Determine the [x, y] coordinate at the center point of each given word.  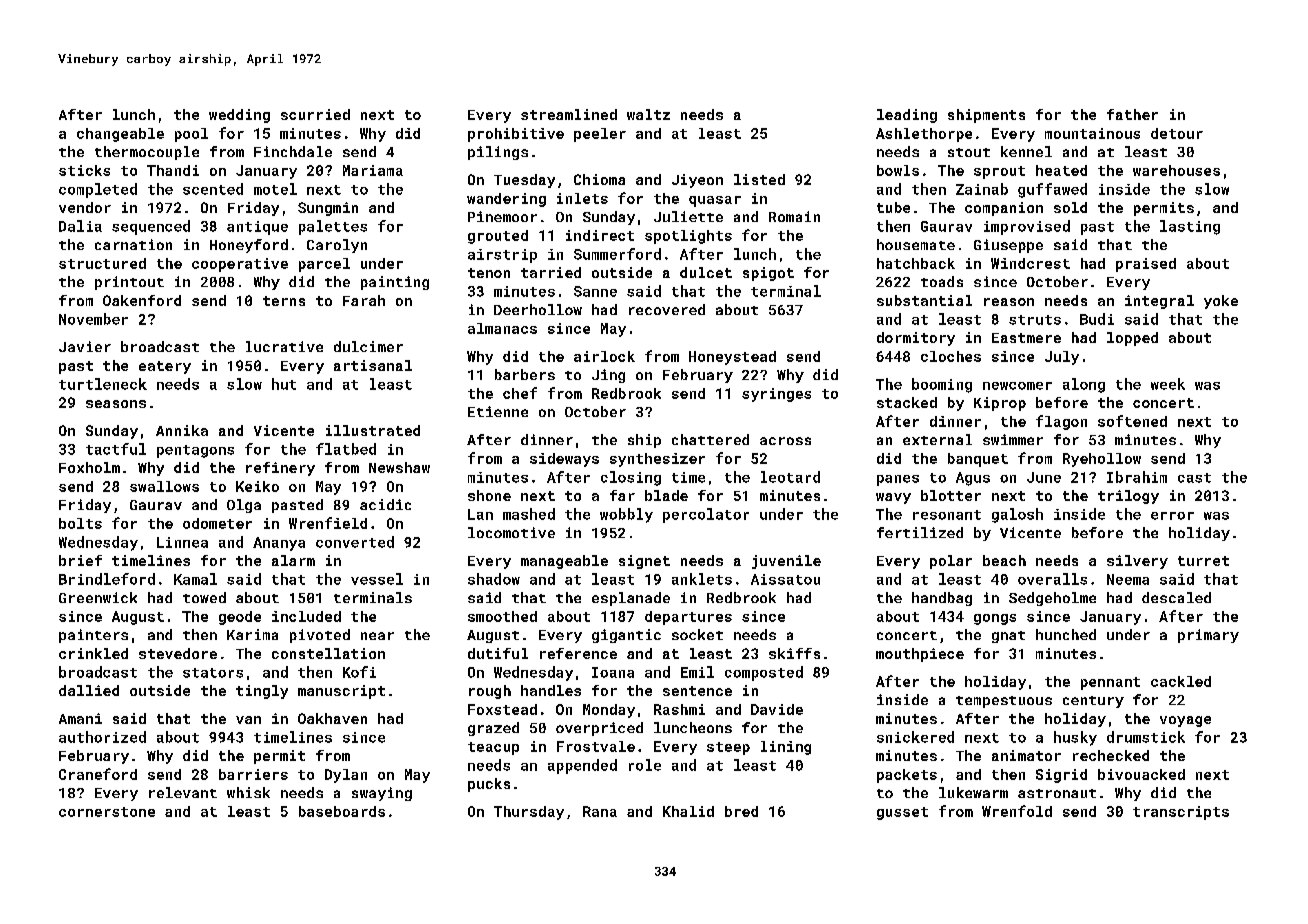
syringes [776, 395]
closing [631, 478]
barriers [253, 774]
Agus [973, 479]
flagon [1061, 422]
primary [1208, 636]
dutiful [498, 653]
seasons [116, 404]
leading [907, 116]
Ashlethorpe [924, 135]
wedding [239, 116]
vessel [377, 579]
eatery [165, 367]
